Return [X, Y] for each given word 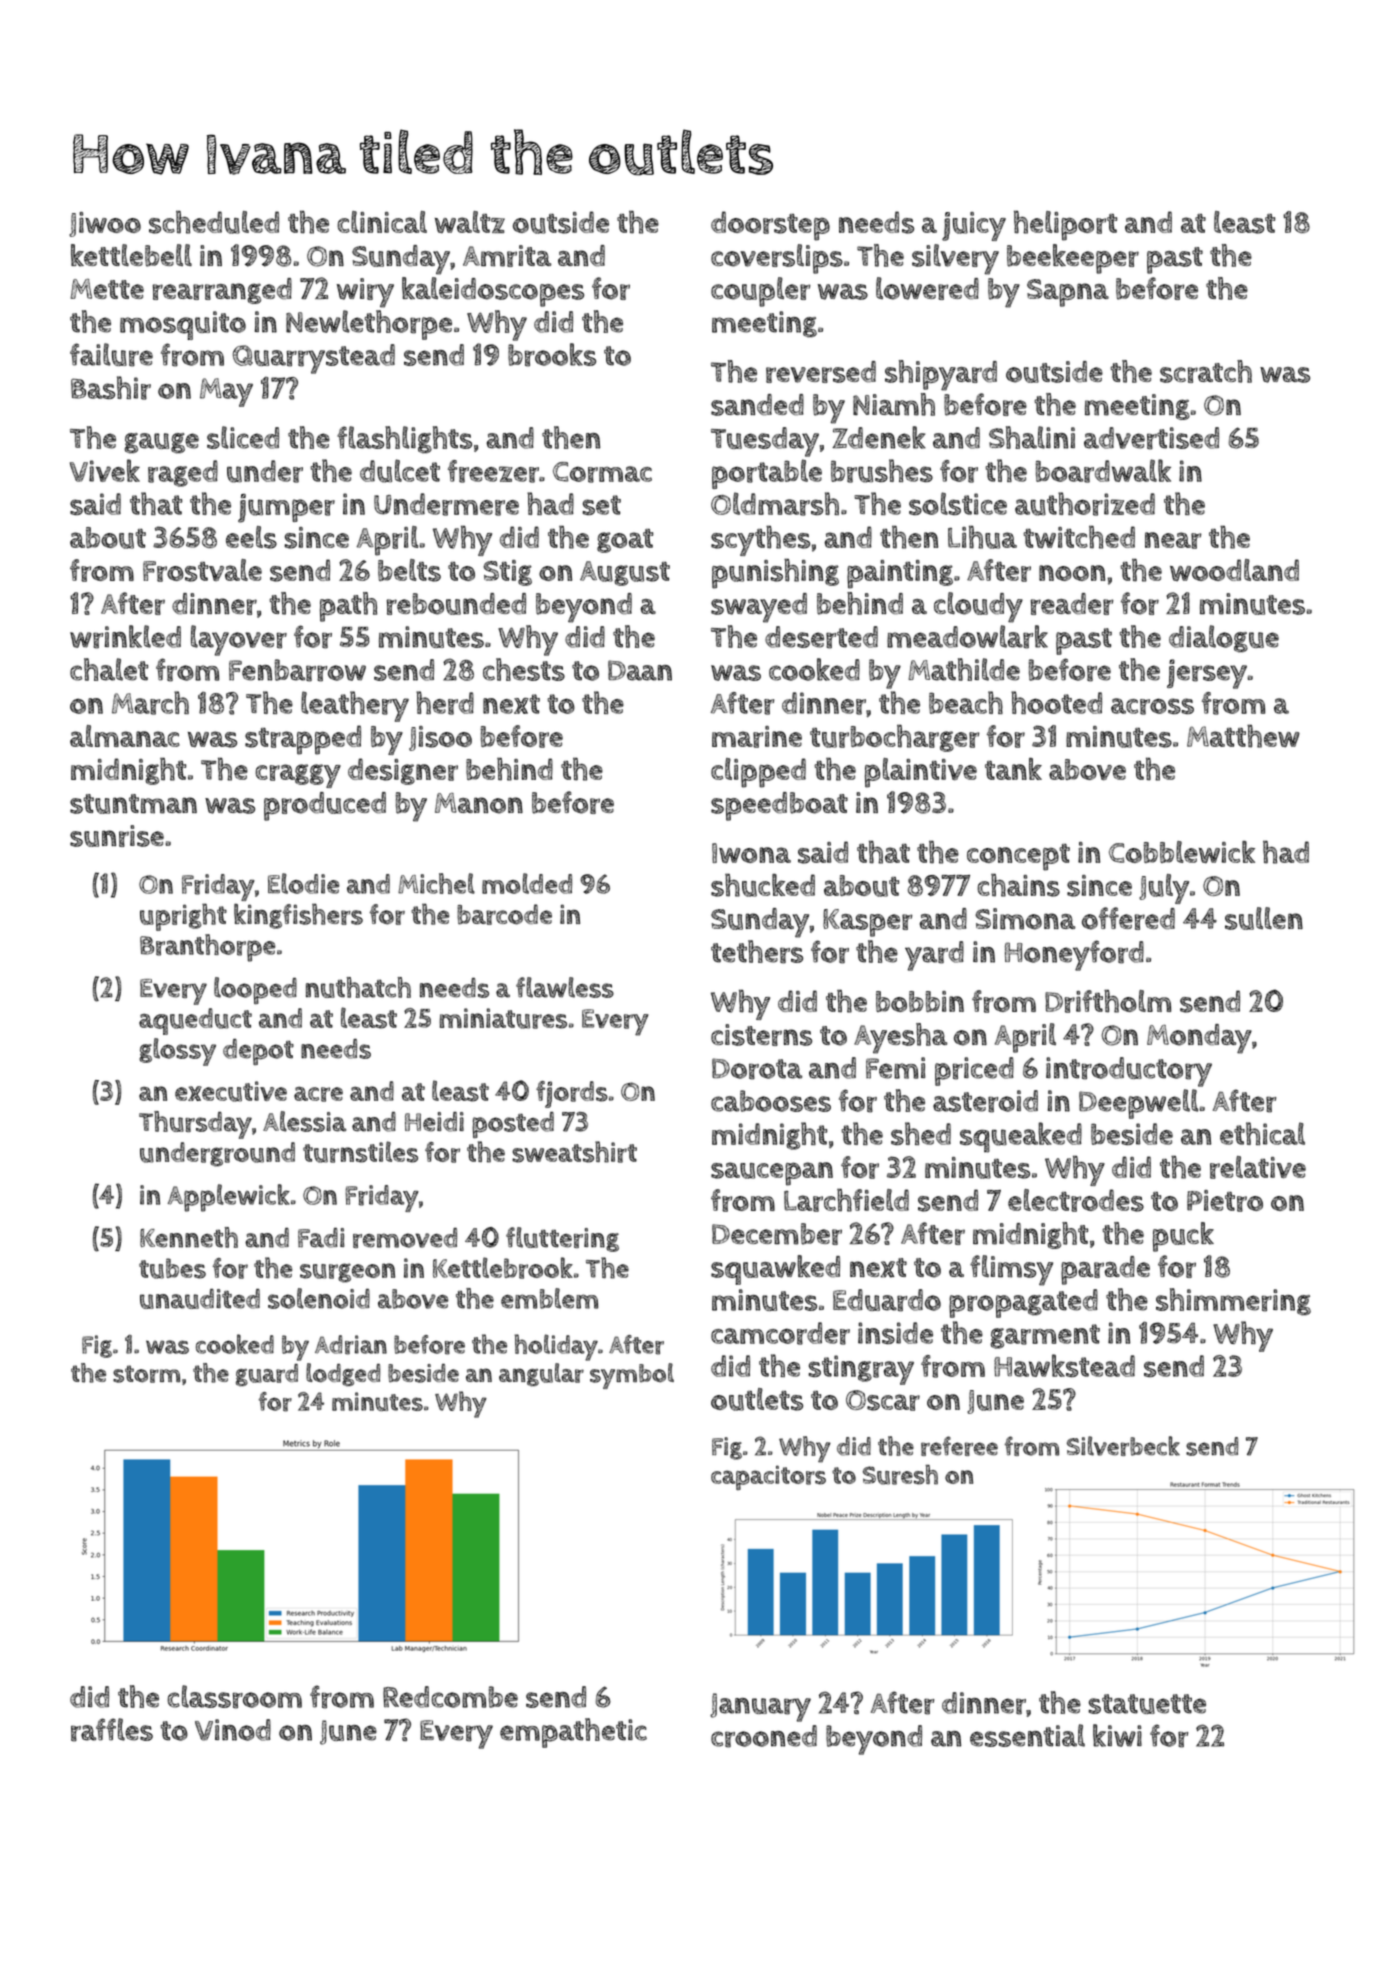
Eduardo [887, 1300]
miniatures [503, 1018]
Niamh [894, 404]
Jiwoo [105, 224]
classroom [234, 1697]
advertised [1151, 438]
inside [895, 1333]
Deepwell [1138, 1104]
